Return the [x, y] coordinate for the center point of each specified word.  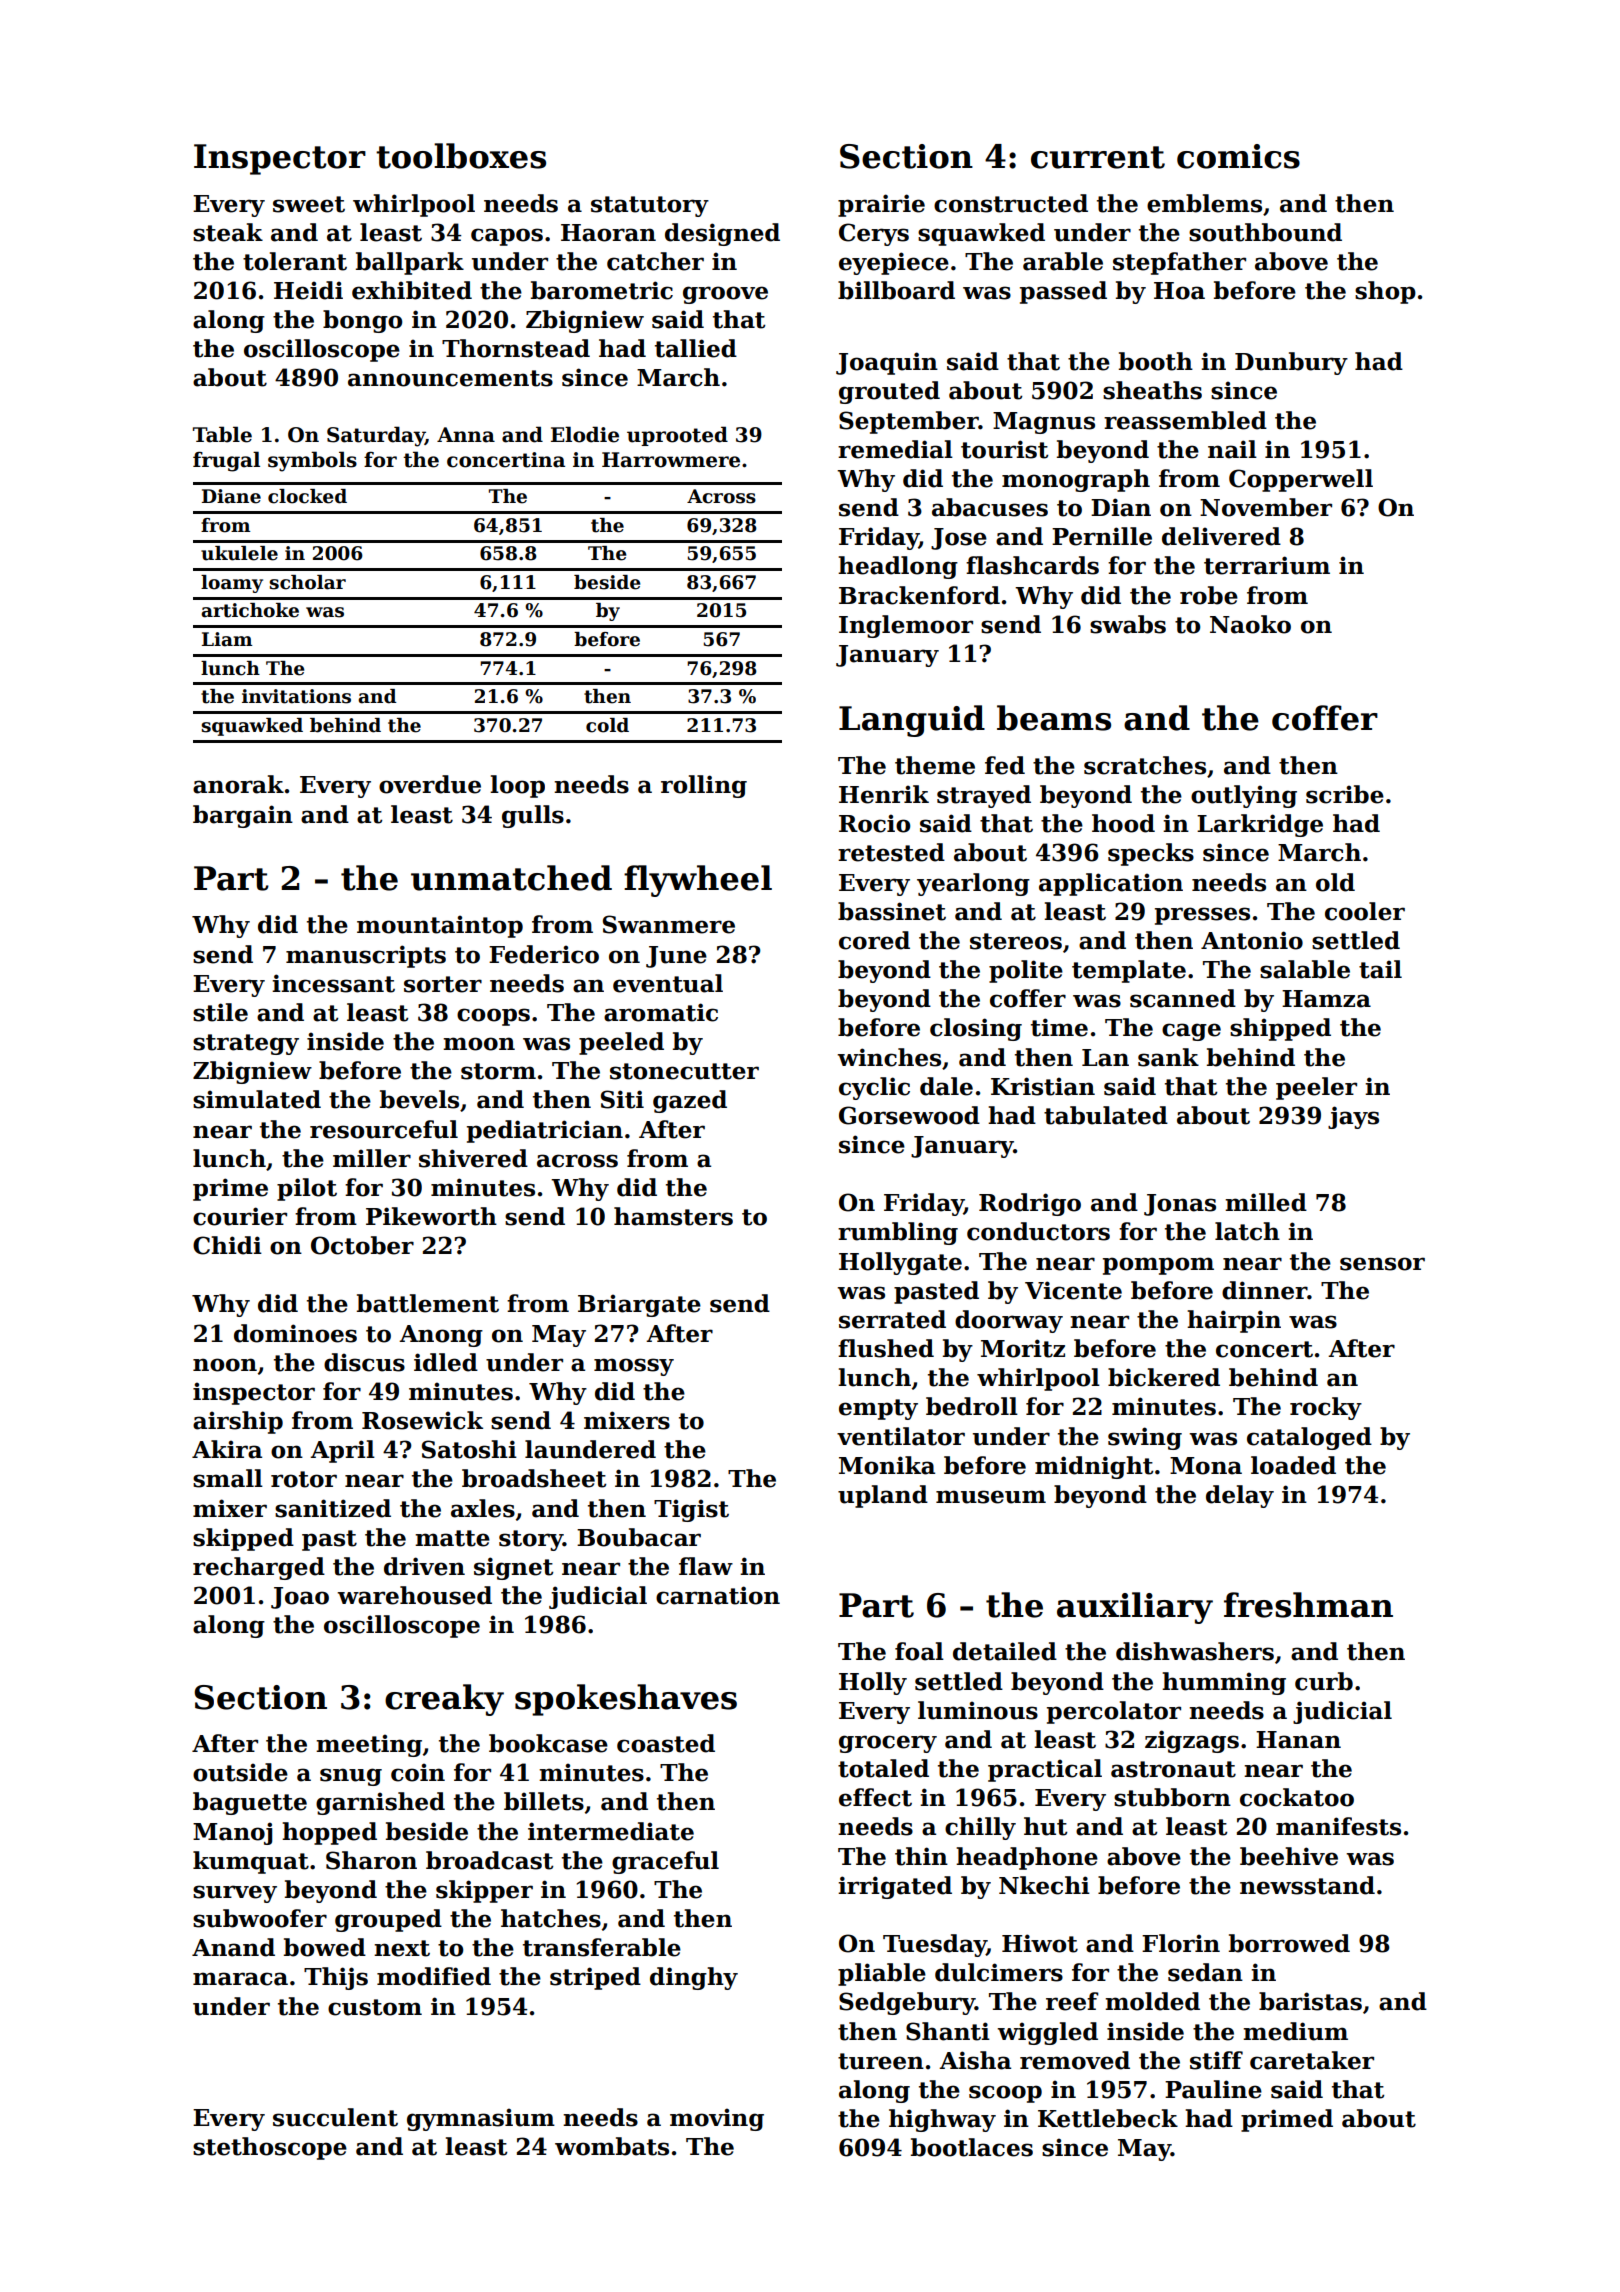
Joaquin [887, 363]
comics [1238, 156]
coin [418, 1772]
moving [717, 2119]
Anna [466, 435]
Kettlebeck [1108, 2118]
